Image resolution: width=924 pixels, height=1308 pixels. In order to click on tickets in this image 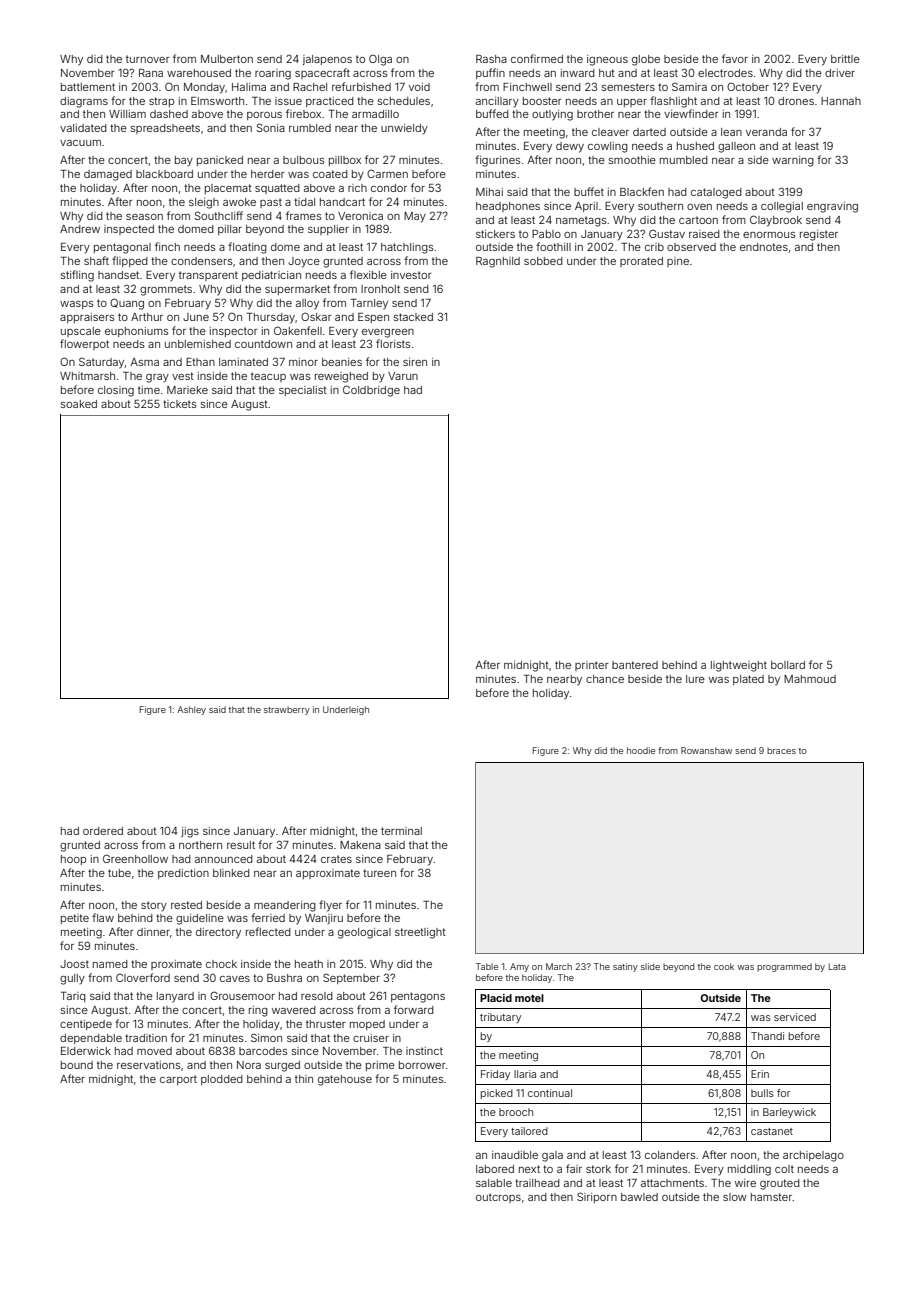, I will do `click(179, 404)`.
